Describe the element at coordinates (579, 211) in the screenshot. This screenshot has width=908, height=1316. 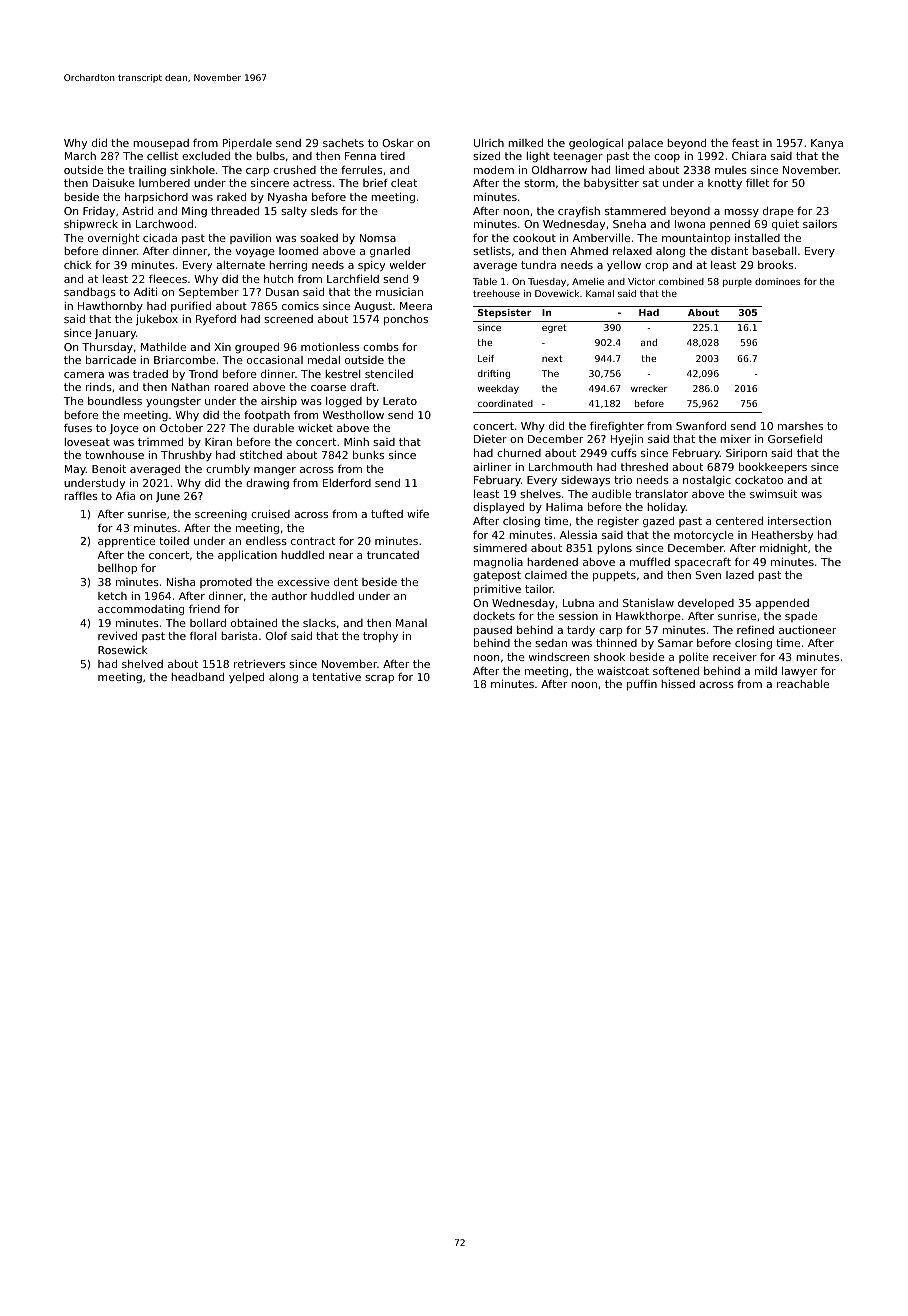
I see `crayfish` at that location.
